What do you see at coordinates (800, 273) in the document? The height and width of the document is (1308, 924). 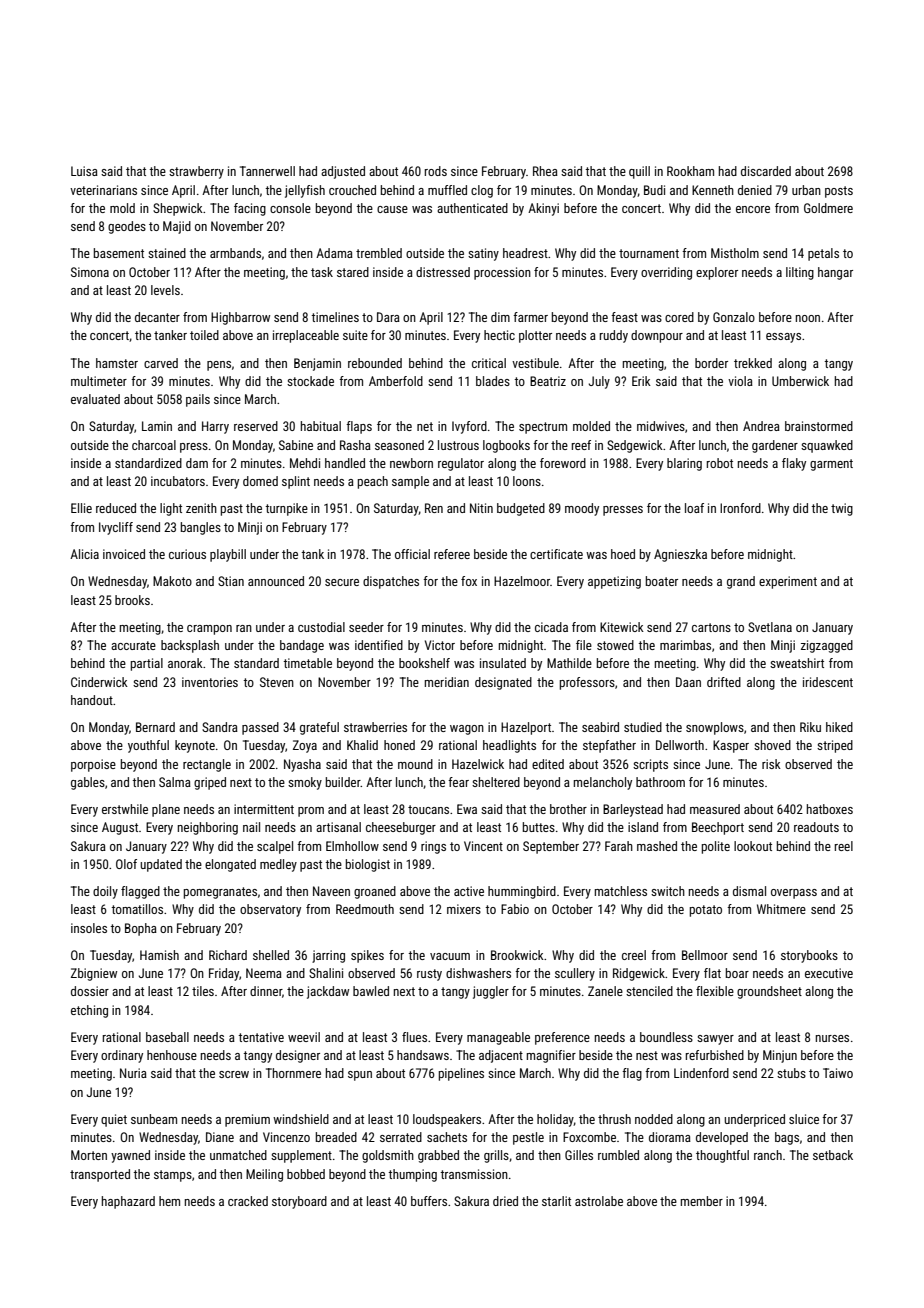 I see `lilting` at bounding box center [800, 273].
